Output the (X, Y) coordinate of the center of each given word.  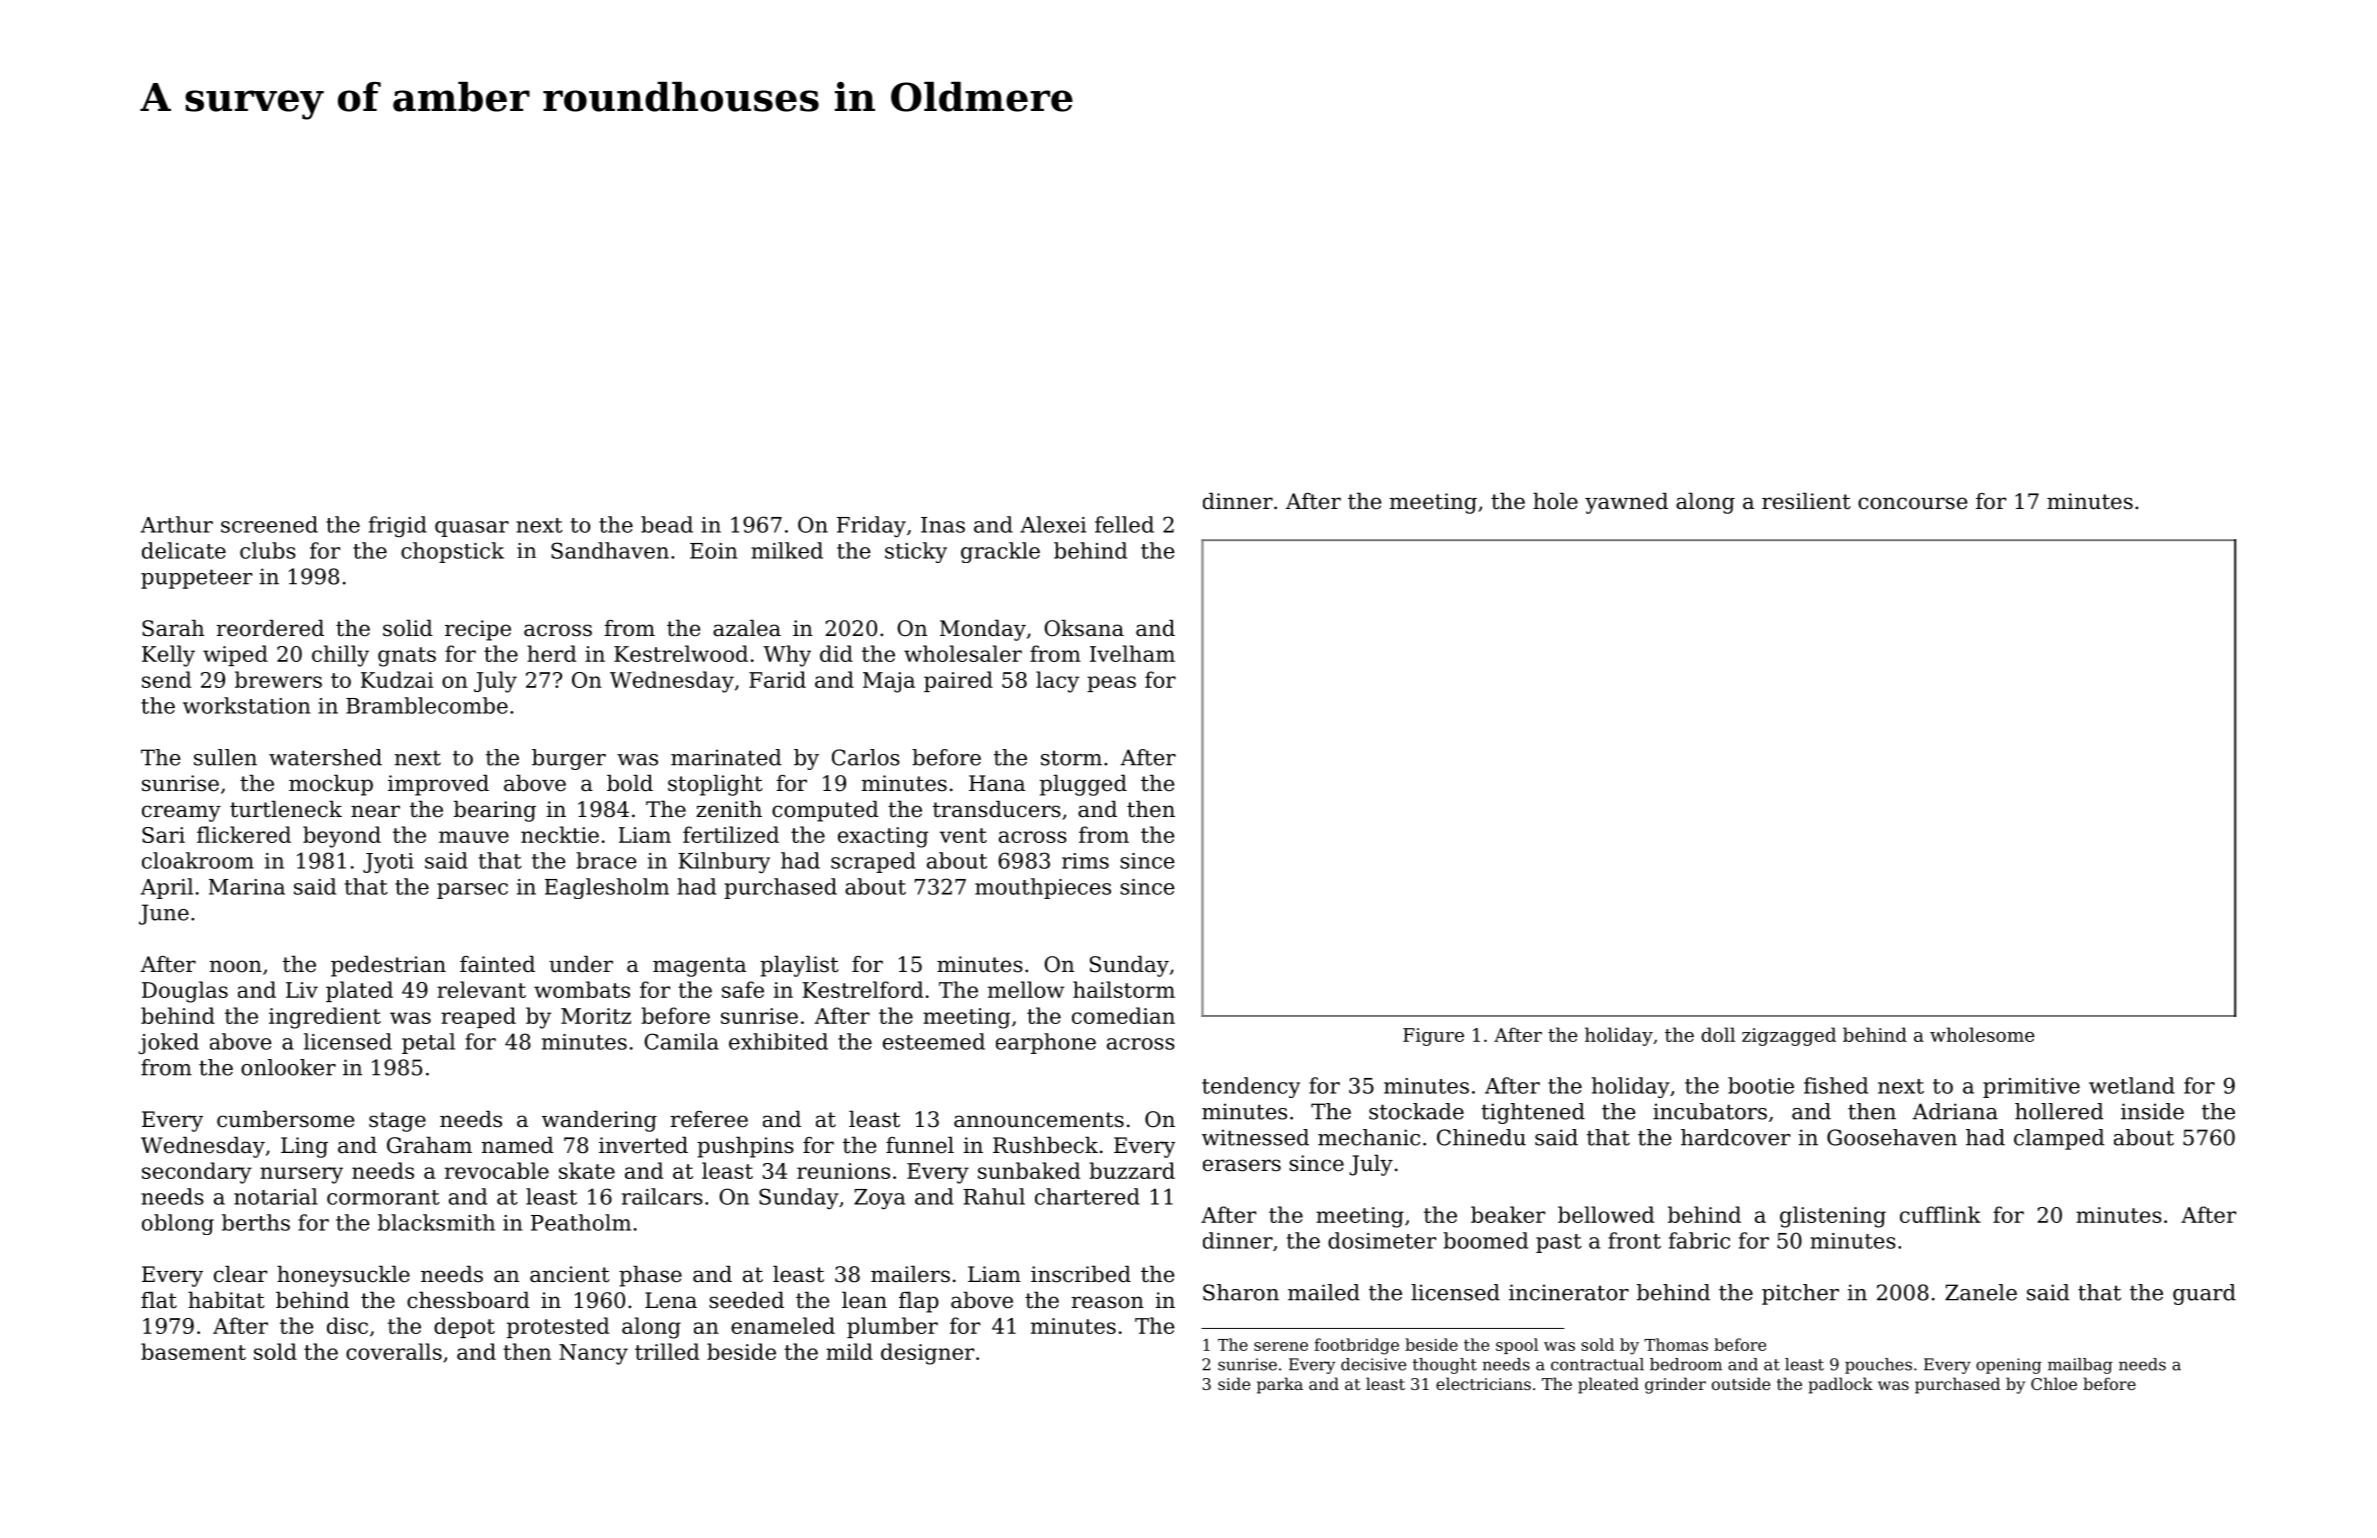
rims (1085, 861)
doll (1718, 1034)
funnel (920, 1145)
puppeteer (196, 579)
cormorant (383, 1197)
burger (569, 759)
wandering (599, 1121)
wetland (2132, 1085)
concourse (1912, 503)
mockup (331, 785)
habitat (226, 1300)
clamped (2059, 1139)
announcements (1039, 1120)
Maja (889, 682)
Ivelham (1132, 653)
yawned (1626, 503)
